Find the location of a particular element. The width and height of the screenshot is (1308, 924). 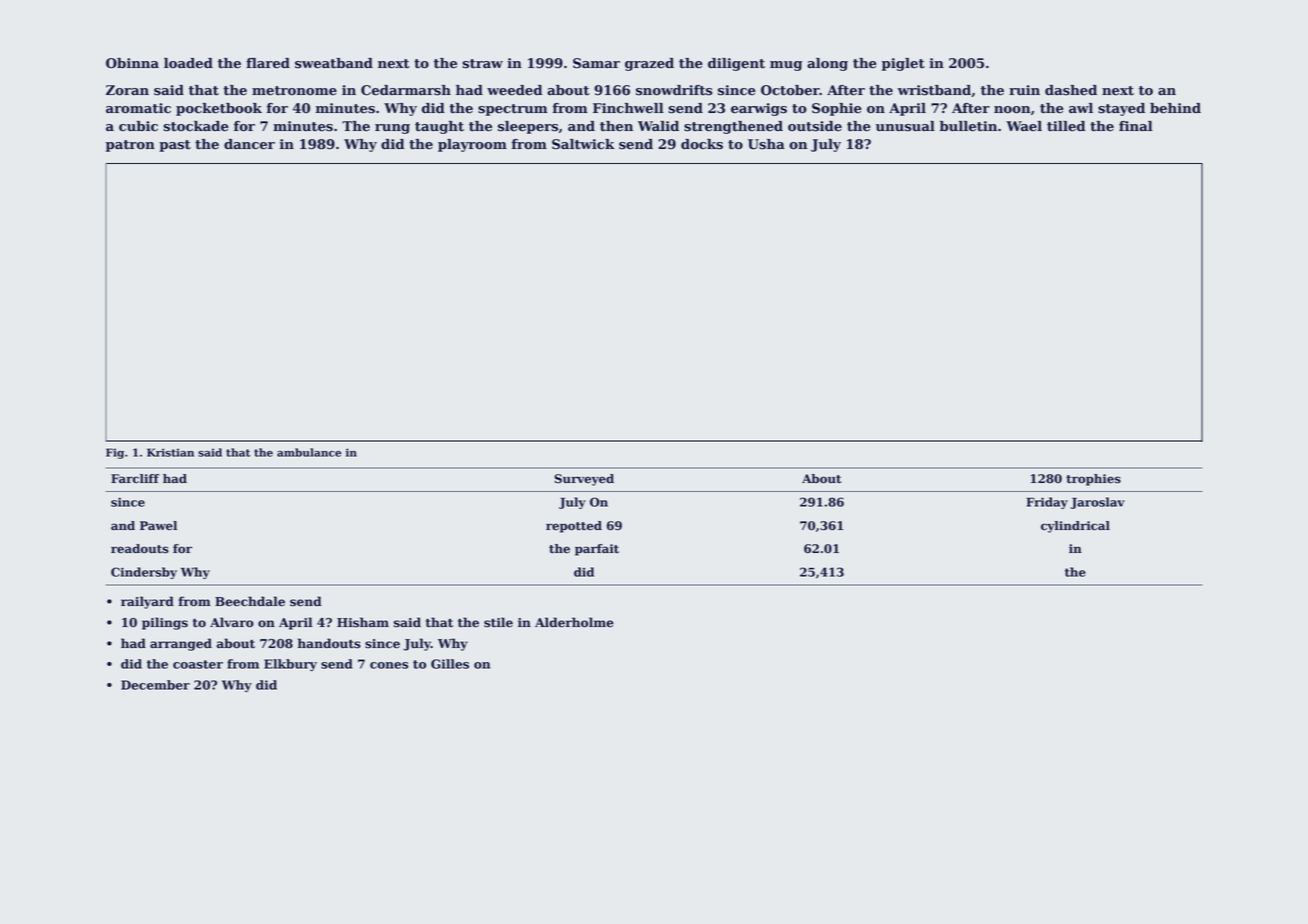

straw is located at coordinates (482, 64).
